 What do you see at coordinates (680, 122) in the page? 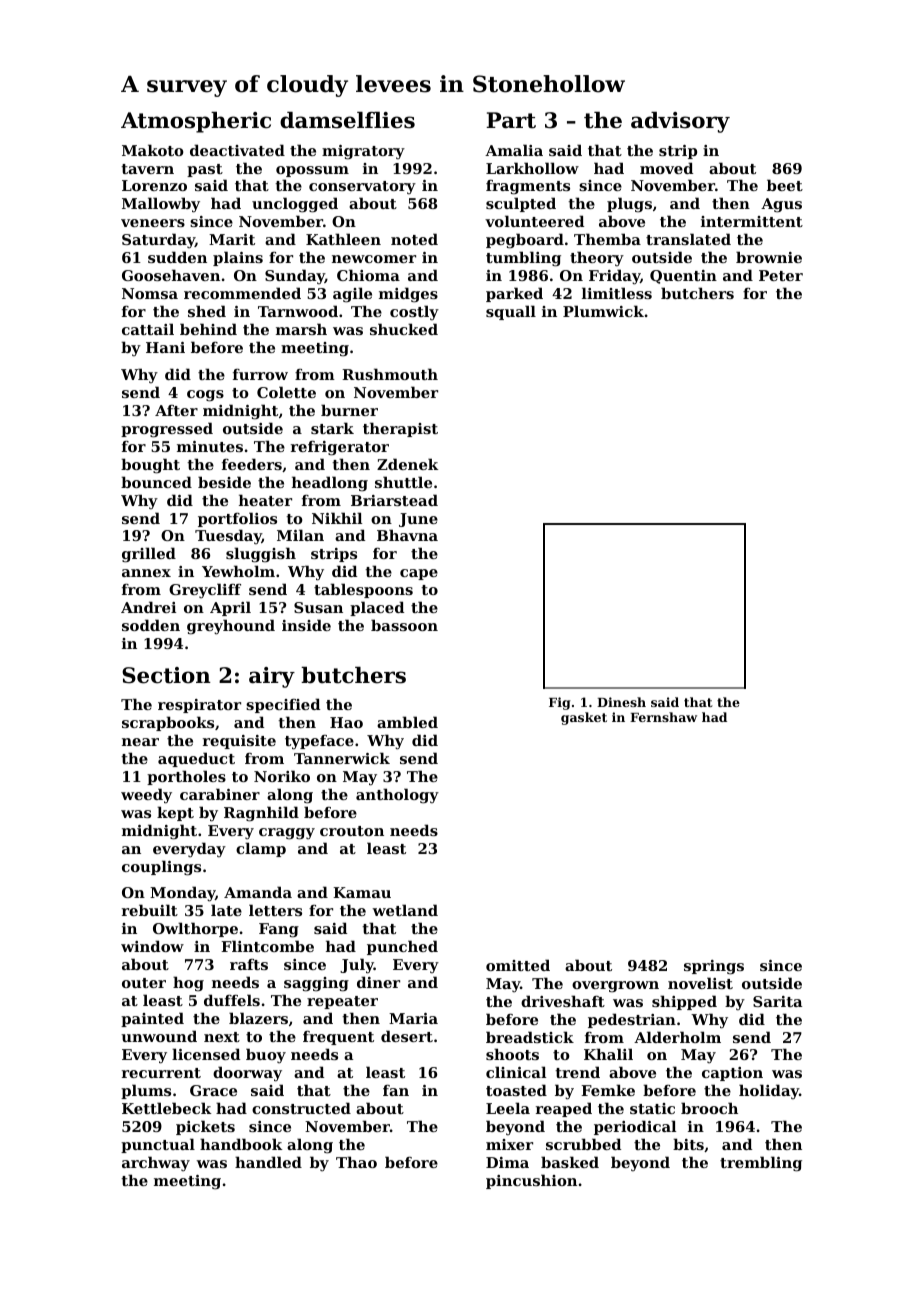
I see `advisory` at bounding box center [680, 122].
